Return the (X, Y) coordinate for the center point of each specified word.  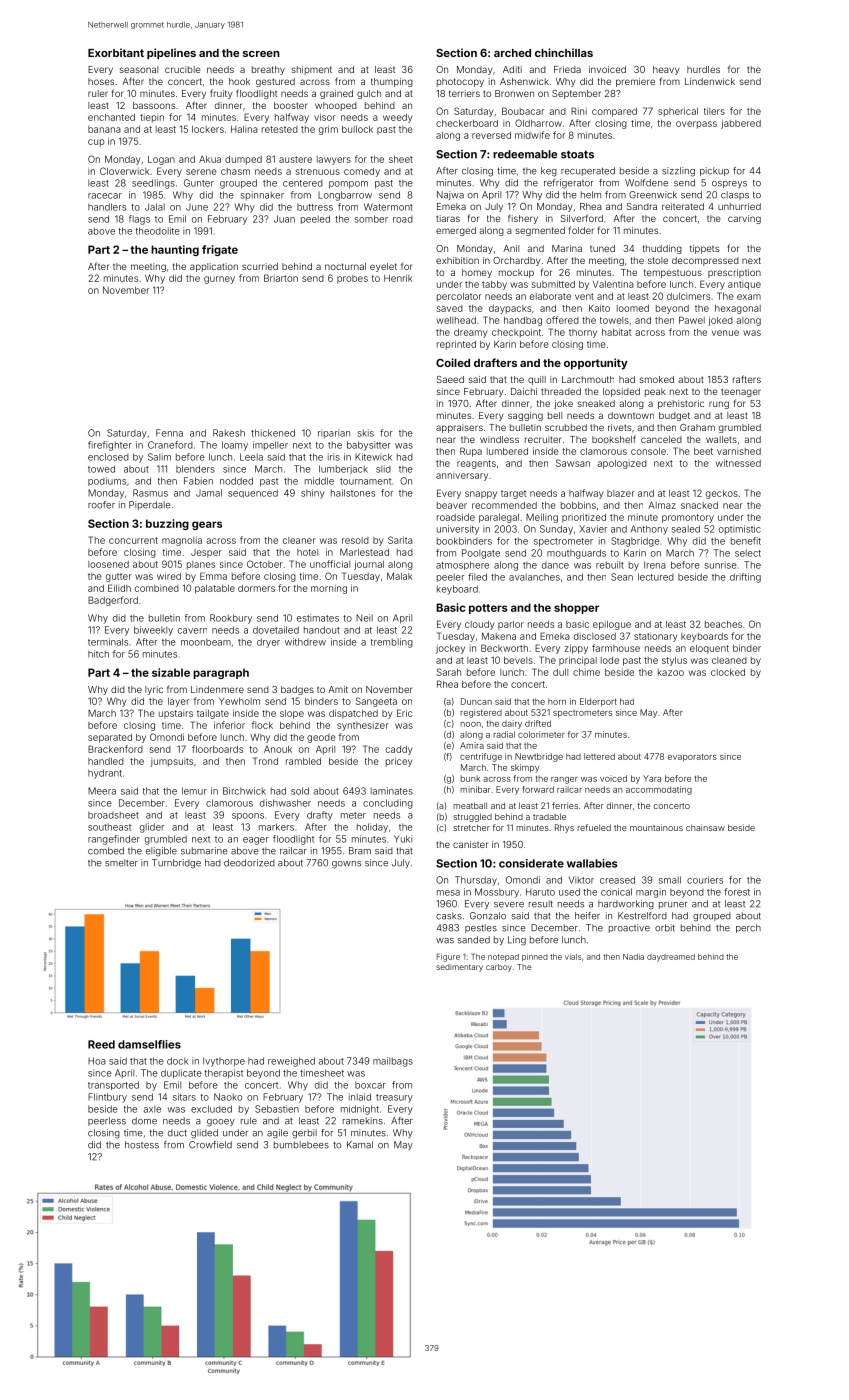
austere (295, 159)
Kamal (360, 1145)
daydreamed (671, 958)
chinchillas (564, 52)
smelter (121, 863)
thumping (392, 82)
